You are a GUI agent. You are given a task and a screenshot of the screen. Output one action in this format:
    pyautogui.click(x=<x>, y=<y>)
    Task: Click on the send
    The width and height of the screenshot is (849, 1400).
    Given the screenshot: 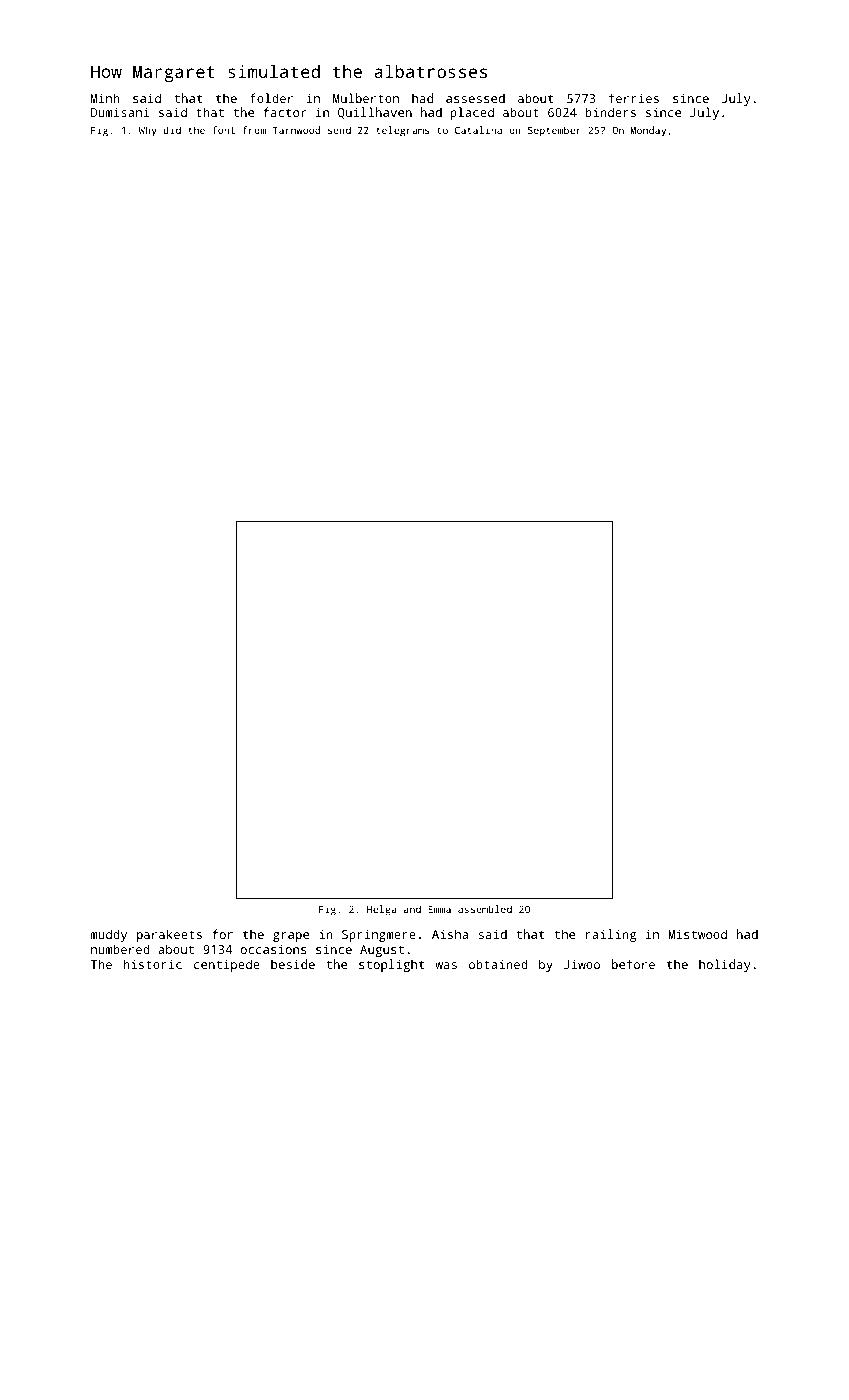 What is the action you would take?
    pyautogui.click(x=339, y=130)
